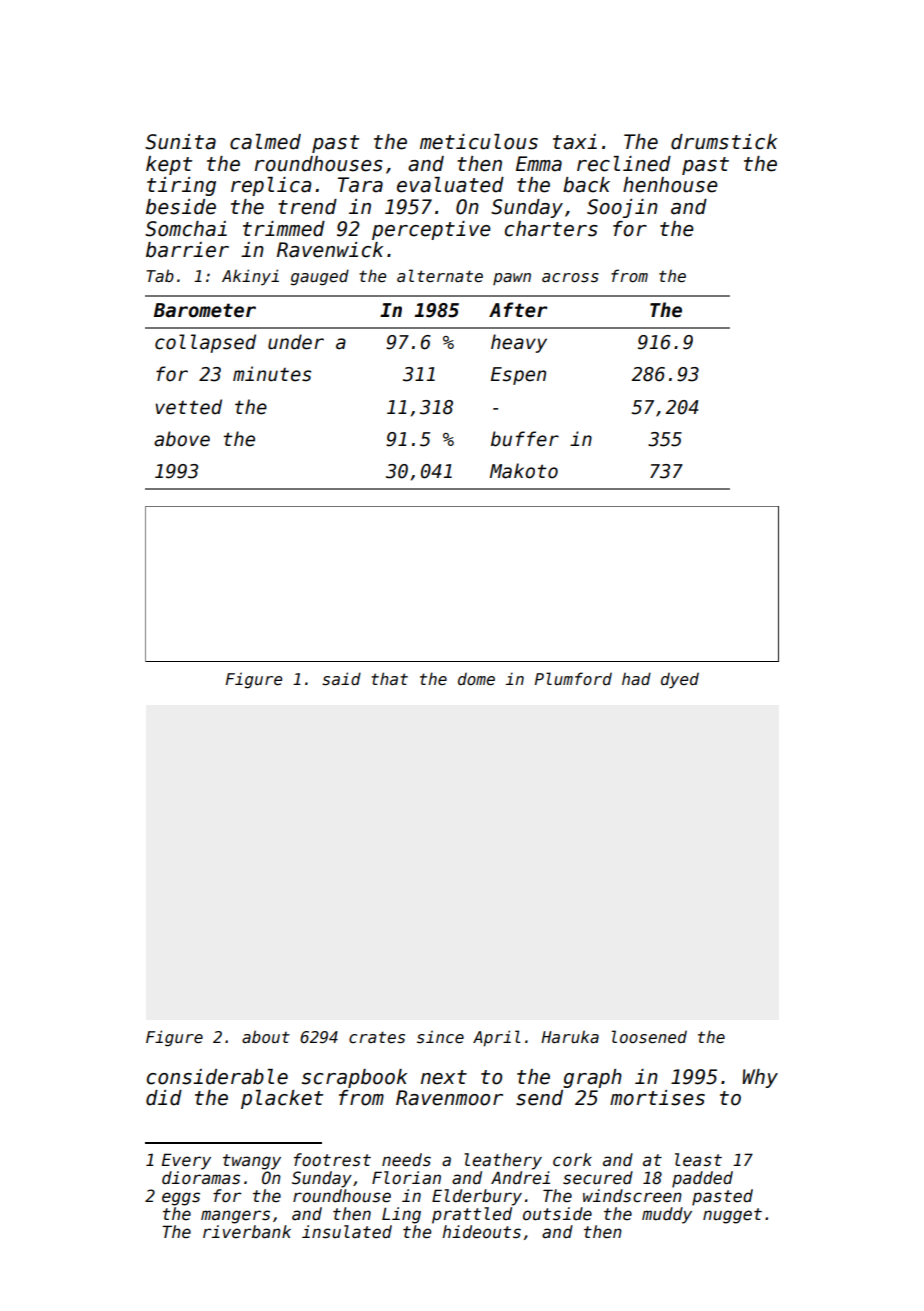 The image size is (924, 1311). What do you see at coordinates (341, 679) in the screenshot?
I see `said` at bounding box center [341, 679].
